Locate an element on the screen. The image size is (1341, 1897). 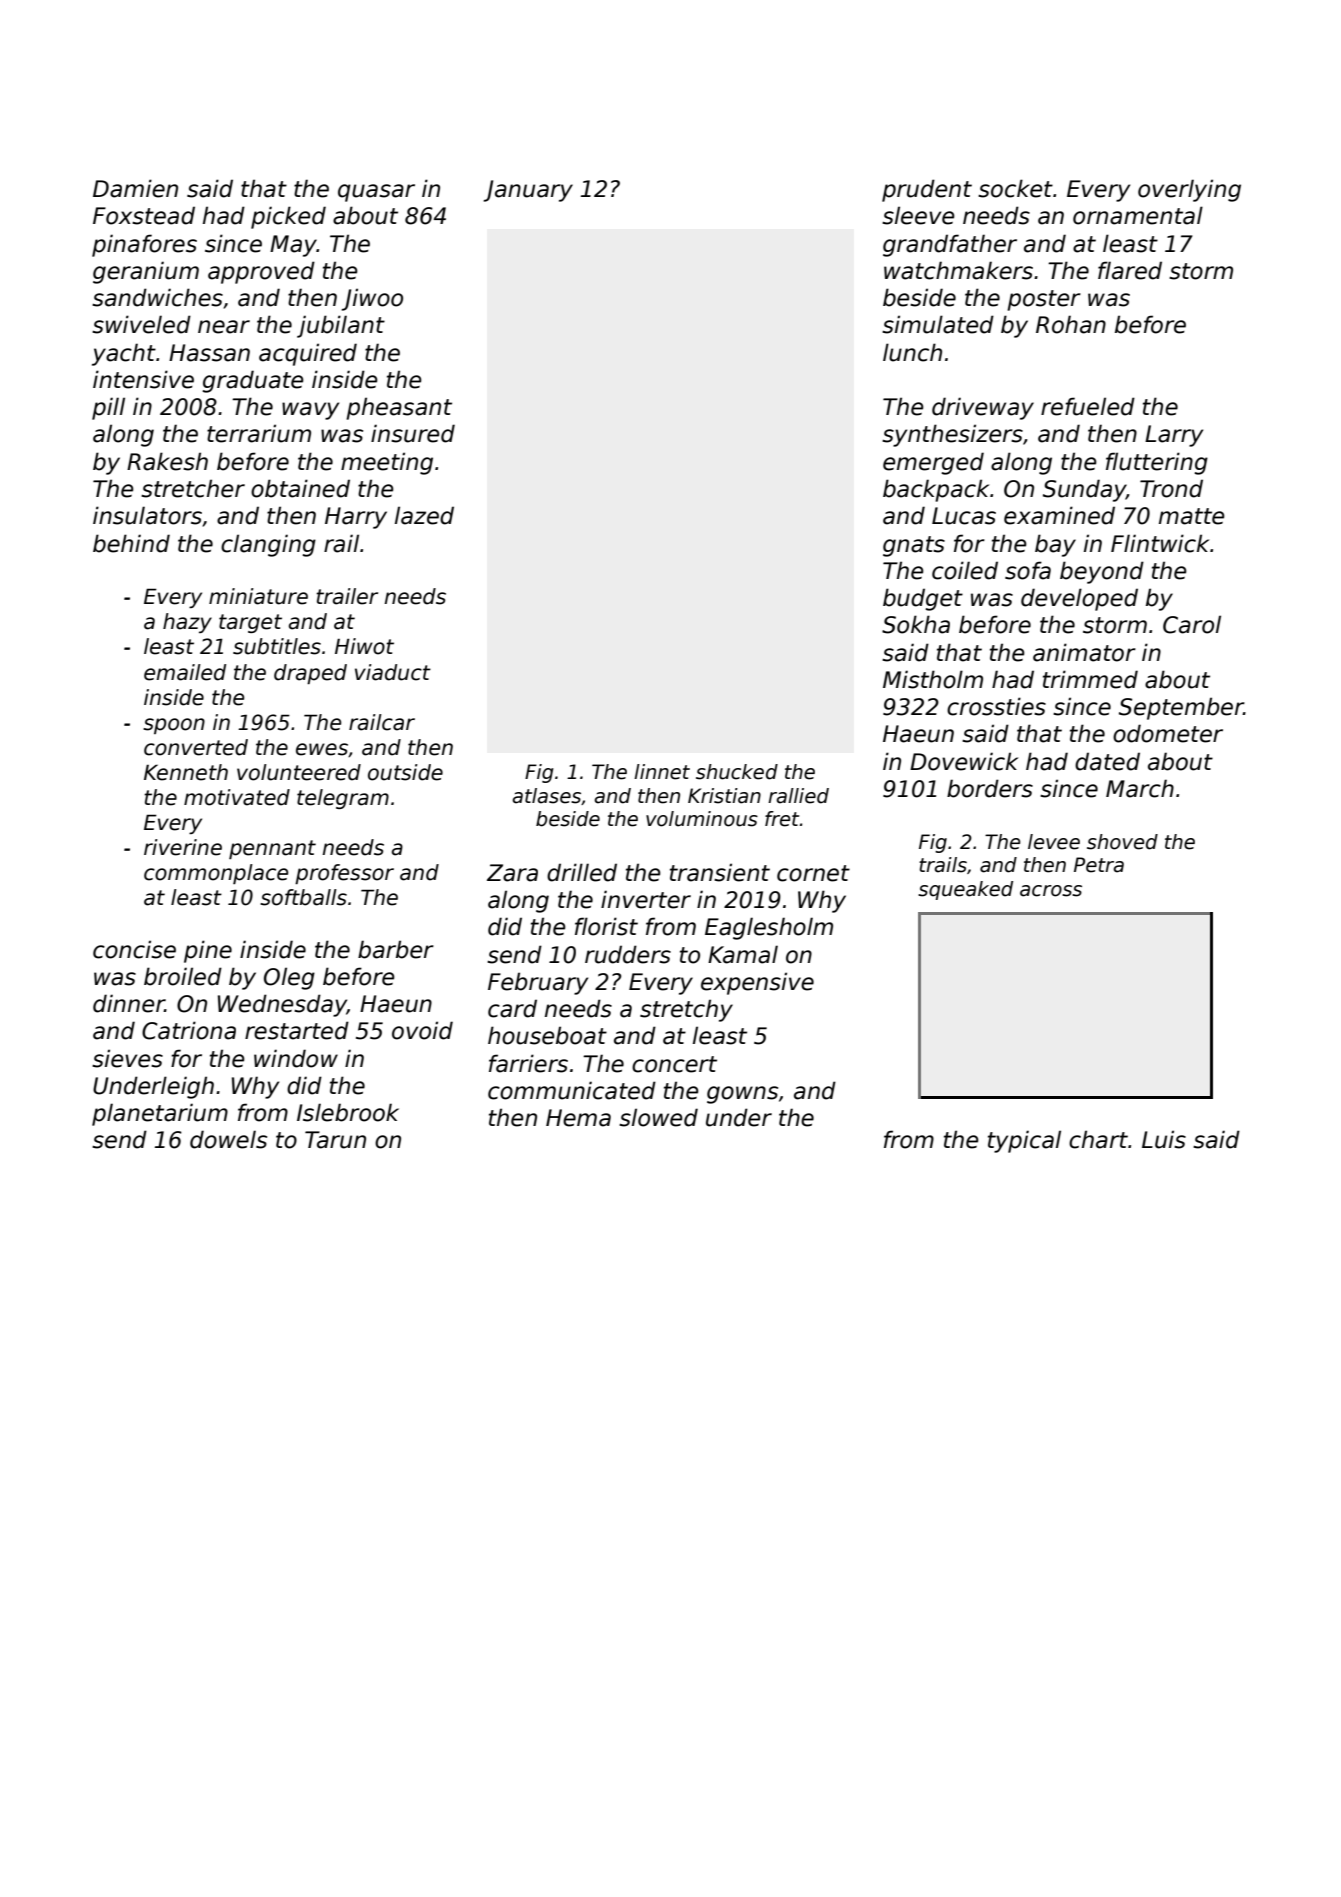
synthesizers is located at coordinates (952, 435).
